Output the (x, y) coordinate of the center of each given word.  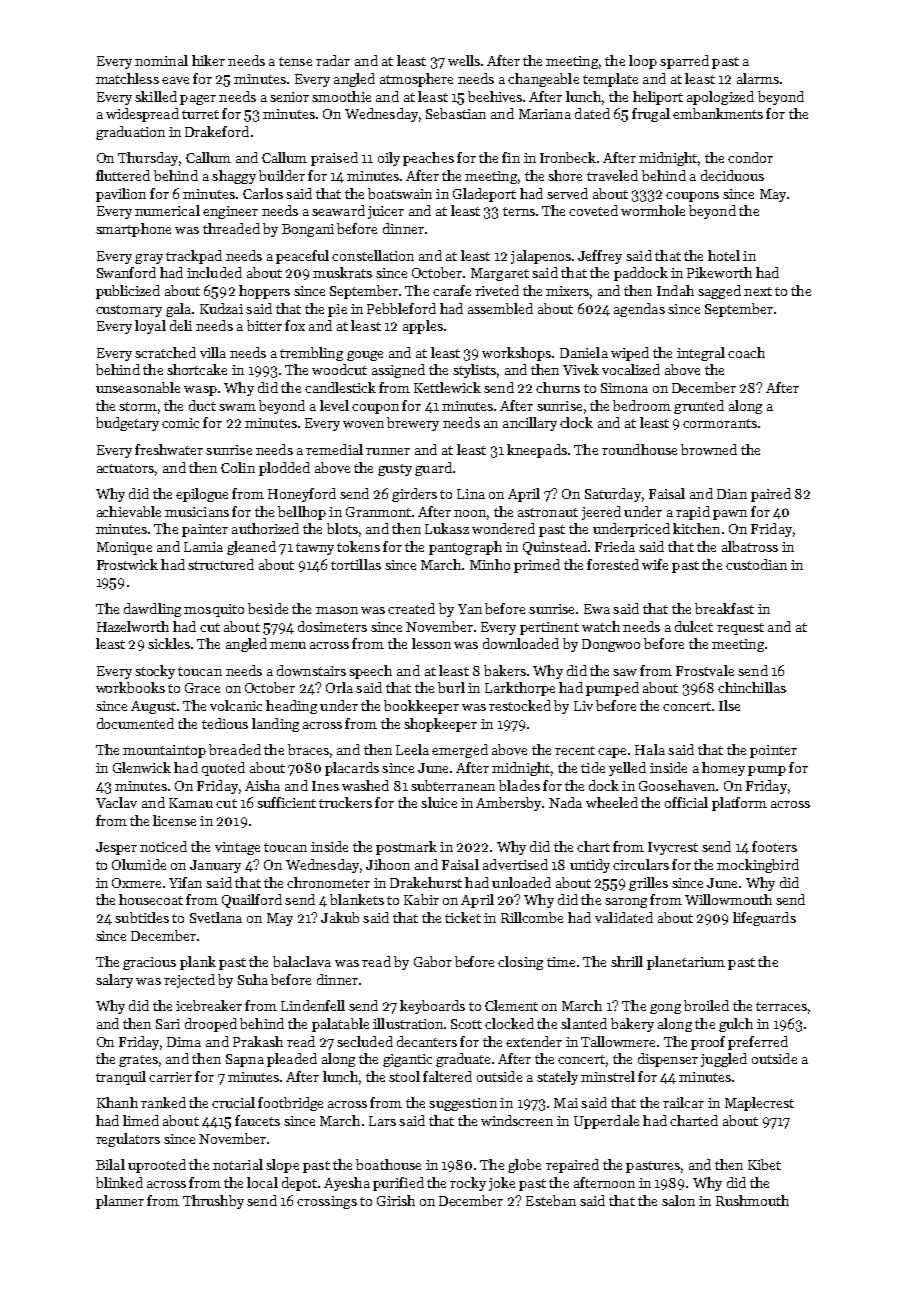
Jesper (116, 848)
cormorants (720, 423)
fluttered (123, 175)
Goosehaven (677, 785)
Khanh (117, 1102)
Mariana (545, 114)
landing (275, 725)
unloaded (521, 882)
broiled (706, 1005)
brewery (413, 424)
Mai (566, 1103)
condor (750, 157)
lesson (431, 643)
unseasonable (138, 387)
